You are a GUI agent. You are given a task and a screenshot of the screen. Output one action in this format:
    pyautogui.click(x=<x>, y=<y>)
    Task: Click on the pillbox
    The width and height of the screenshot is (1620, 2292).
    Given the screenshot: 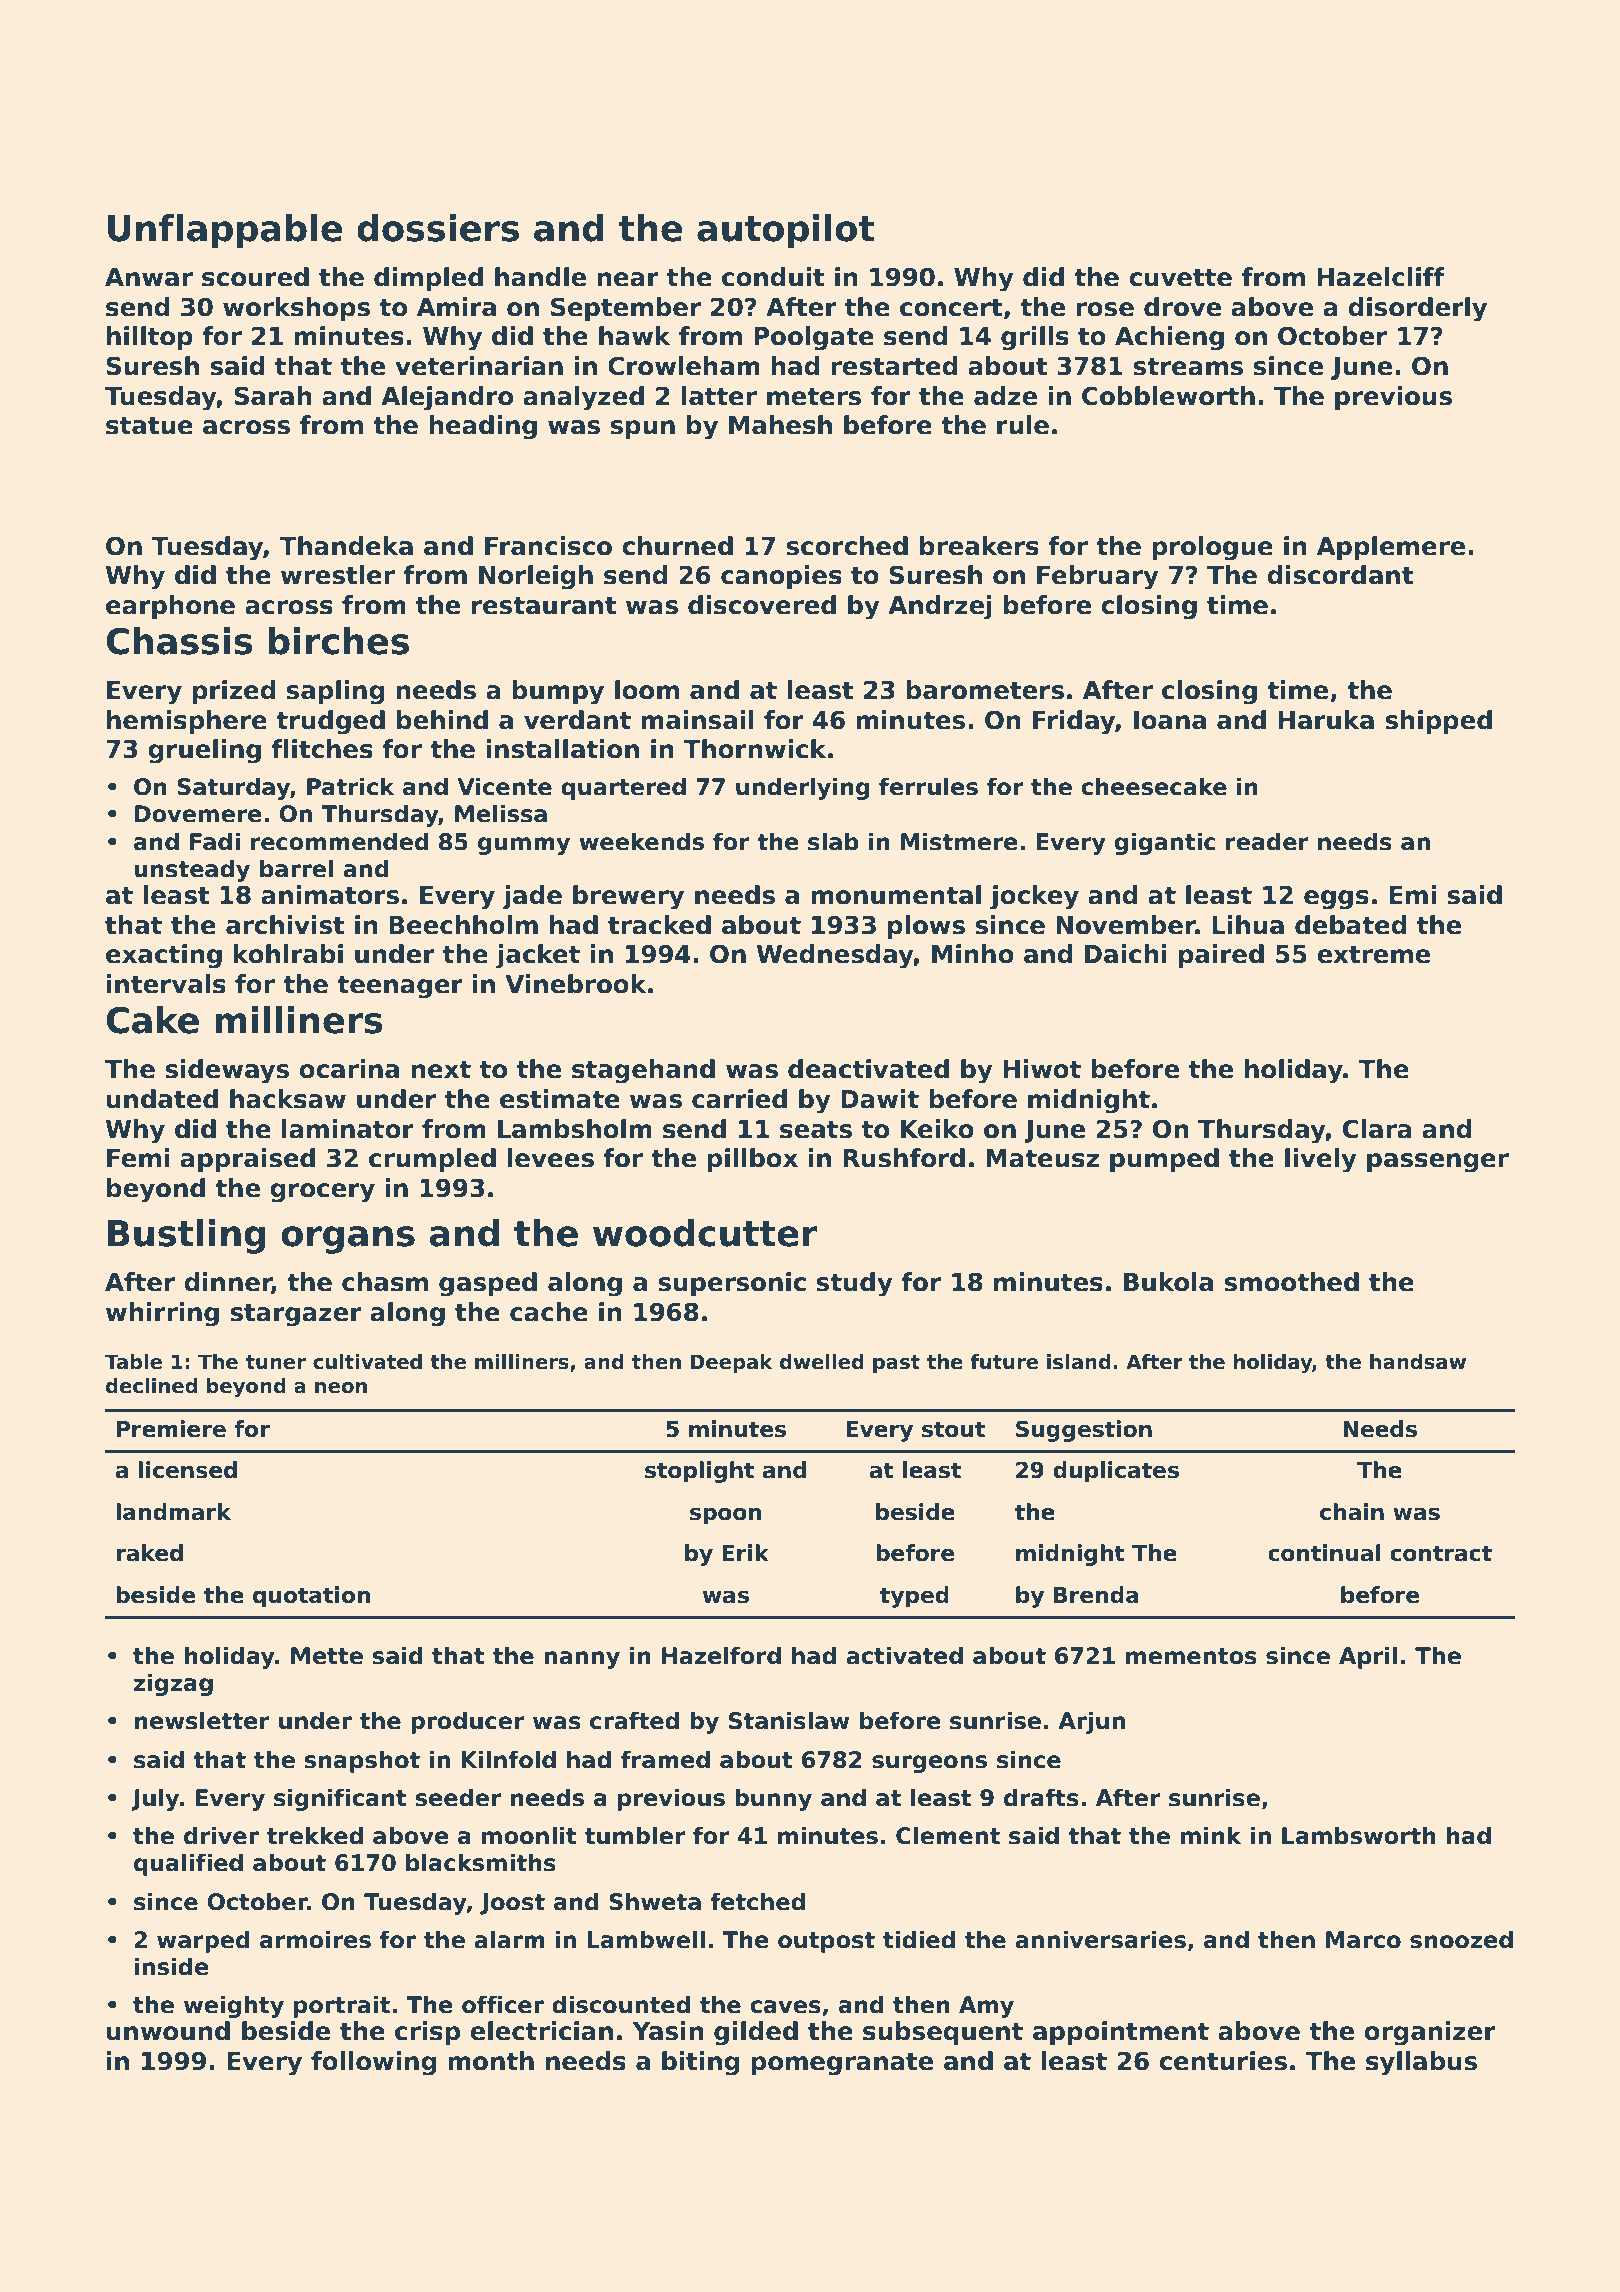 What is the action you would take?
    pyautogui.click(x=752, y=1160)
